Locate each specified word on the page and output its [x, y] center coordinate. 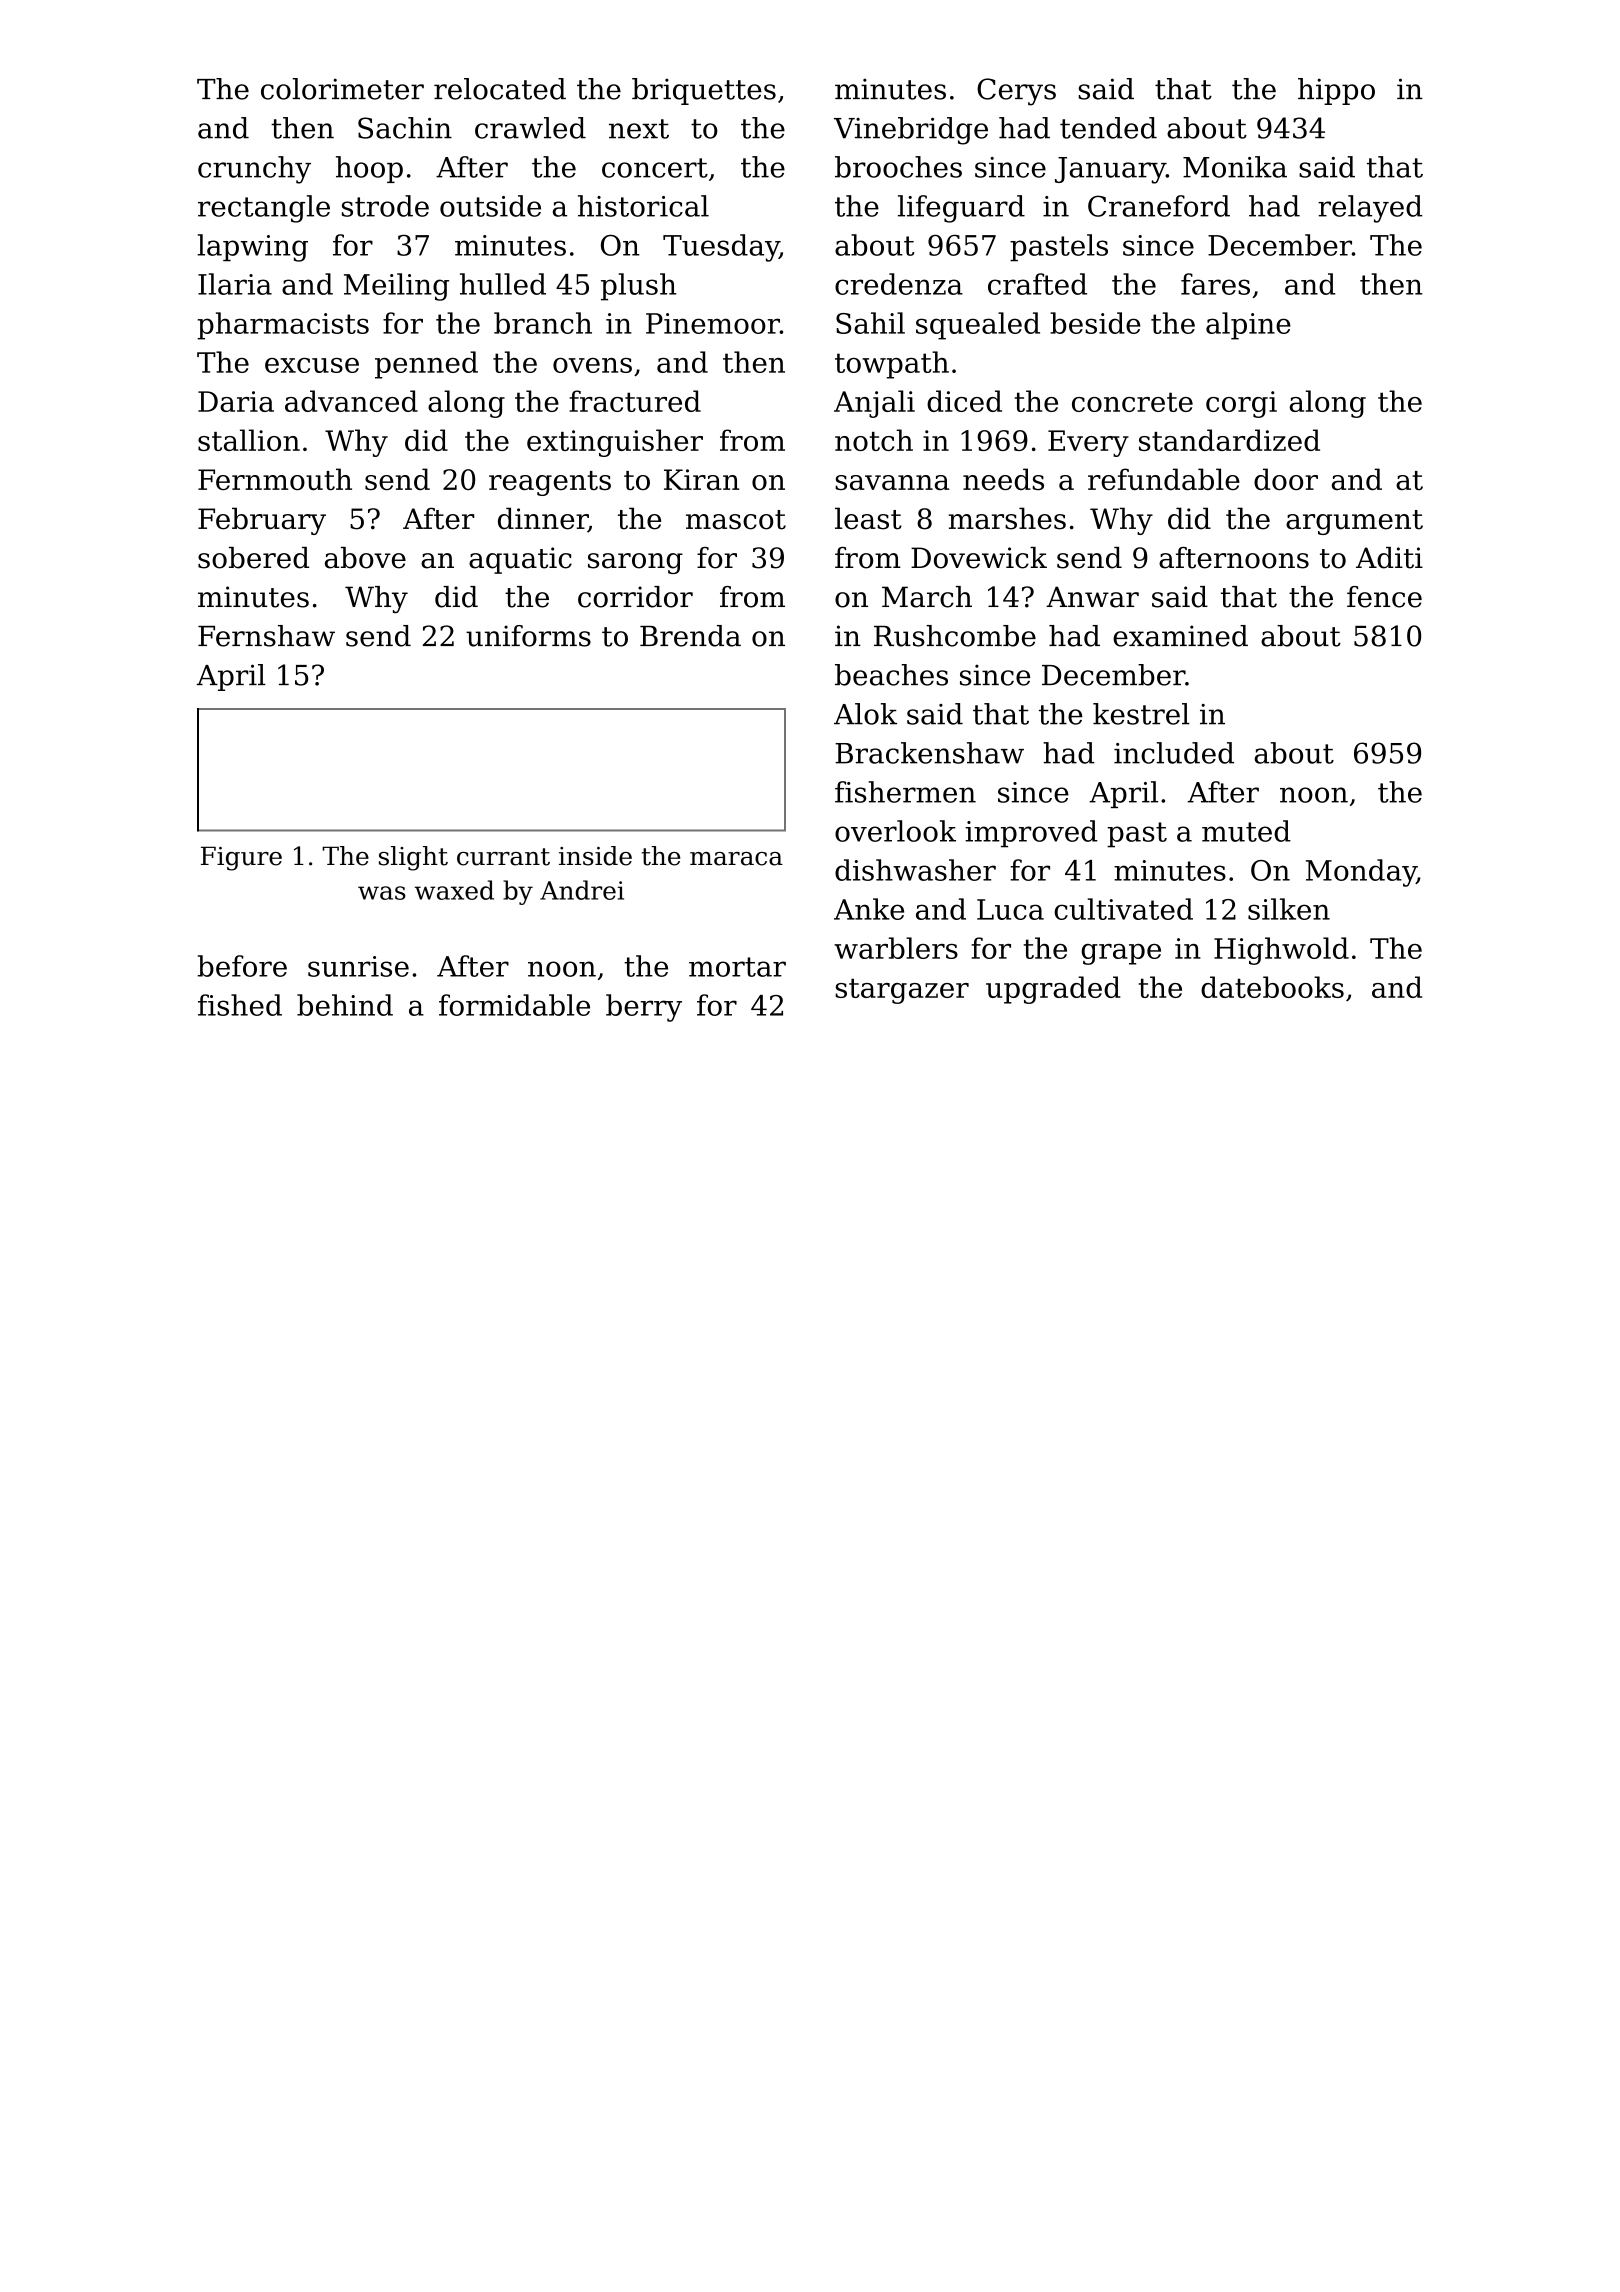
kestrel [1141, 714]
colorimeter [342, 89]
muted [1246, 831]
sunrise [358, 966]
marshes [1007, 518]
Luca [1010, 909]
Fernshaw [266, 636]
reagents [550, 483]
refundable [1164, 479]
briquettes [704, 91]
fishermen [905, 792]
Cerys [1016, 92]
